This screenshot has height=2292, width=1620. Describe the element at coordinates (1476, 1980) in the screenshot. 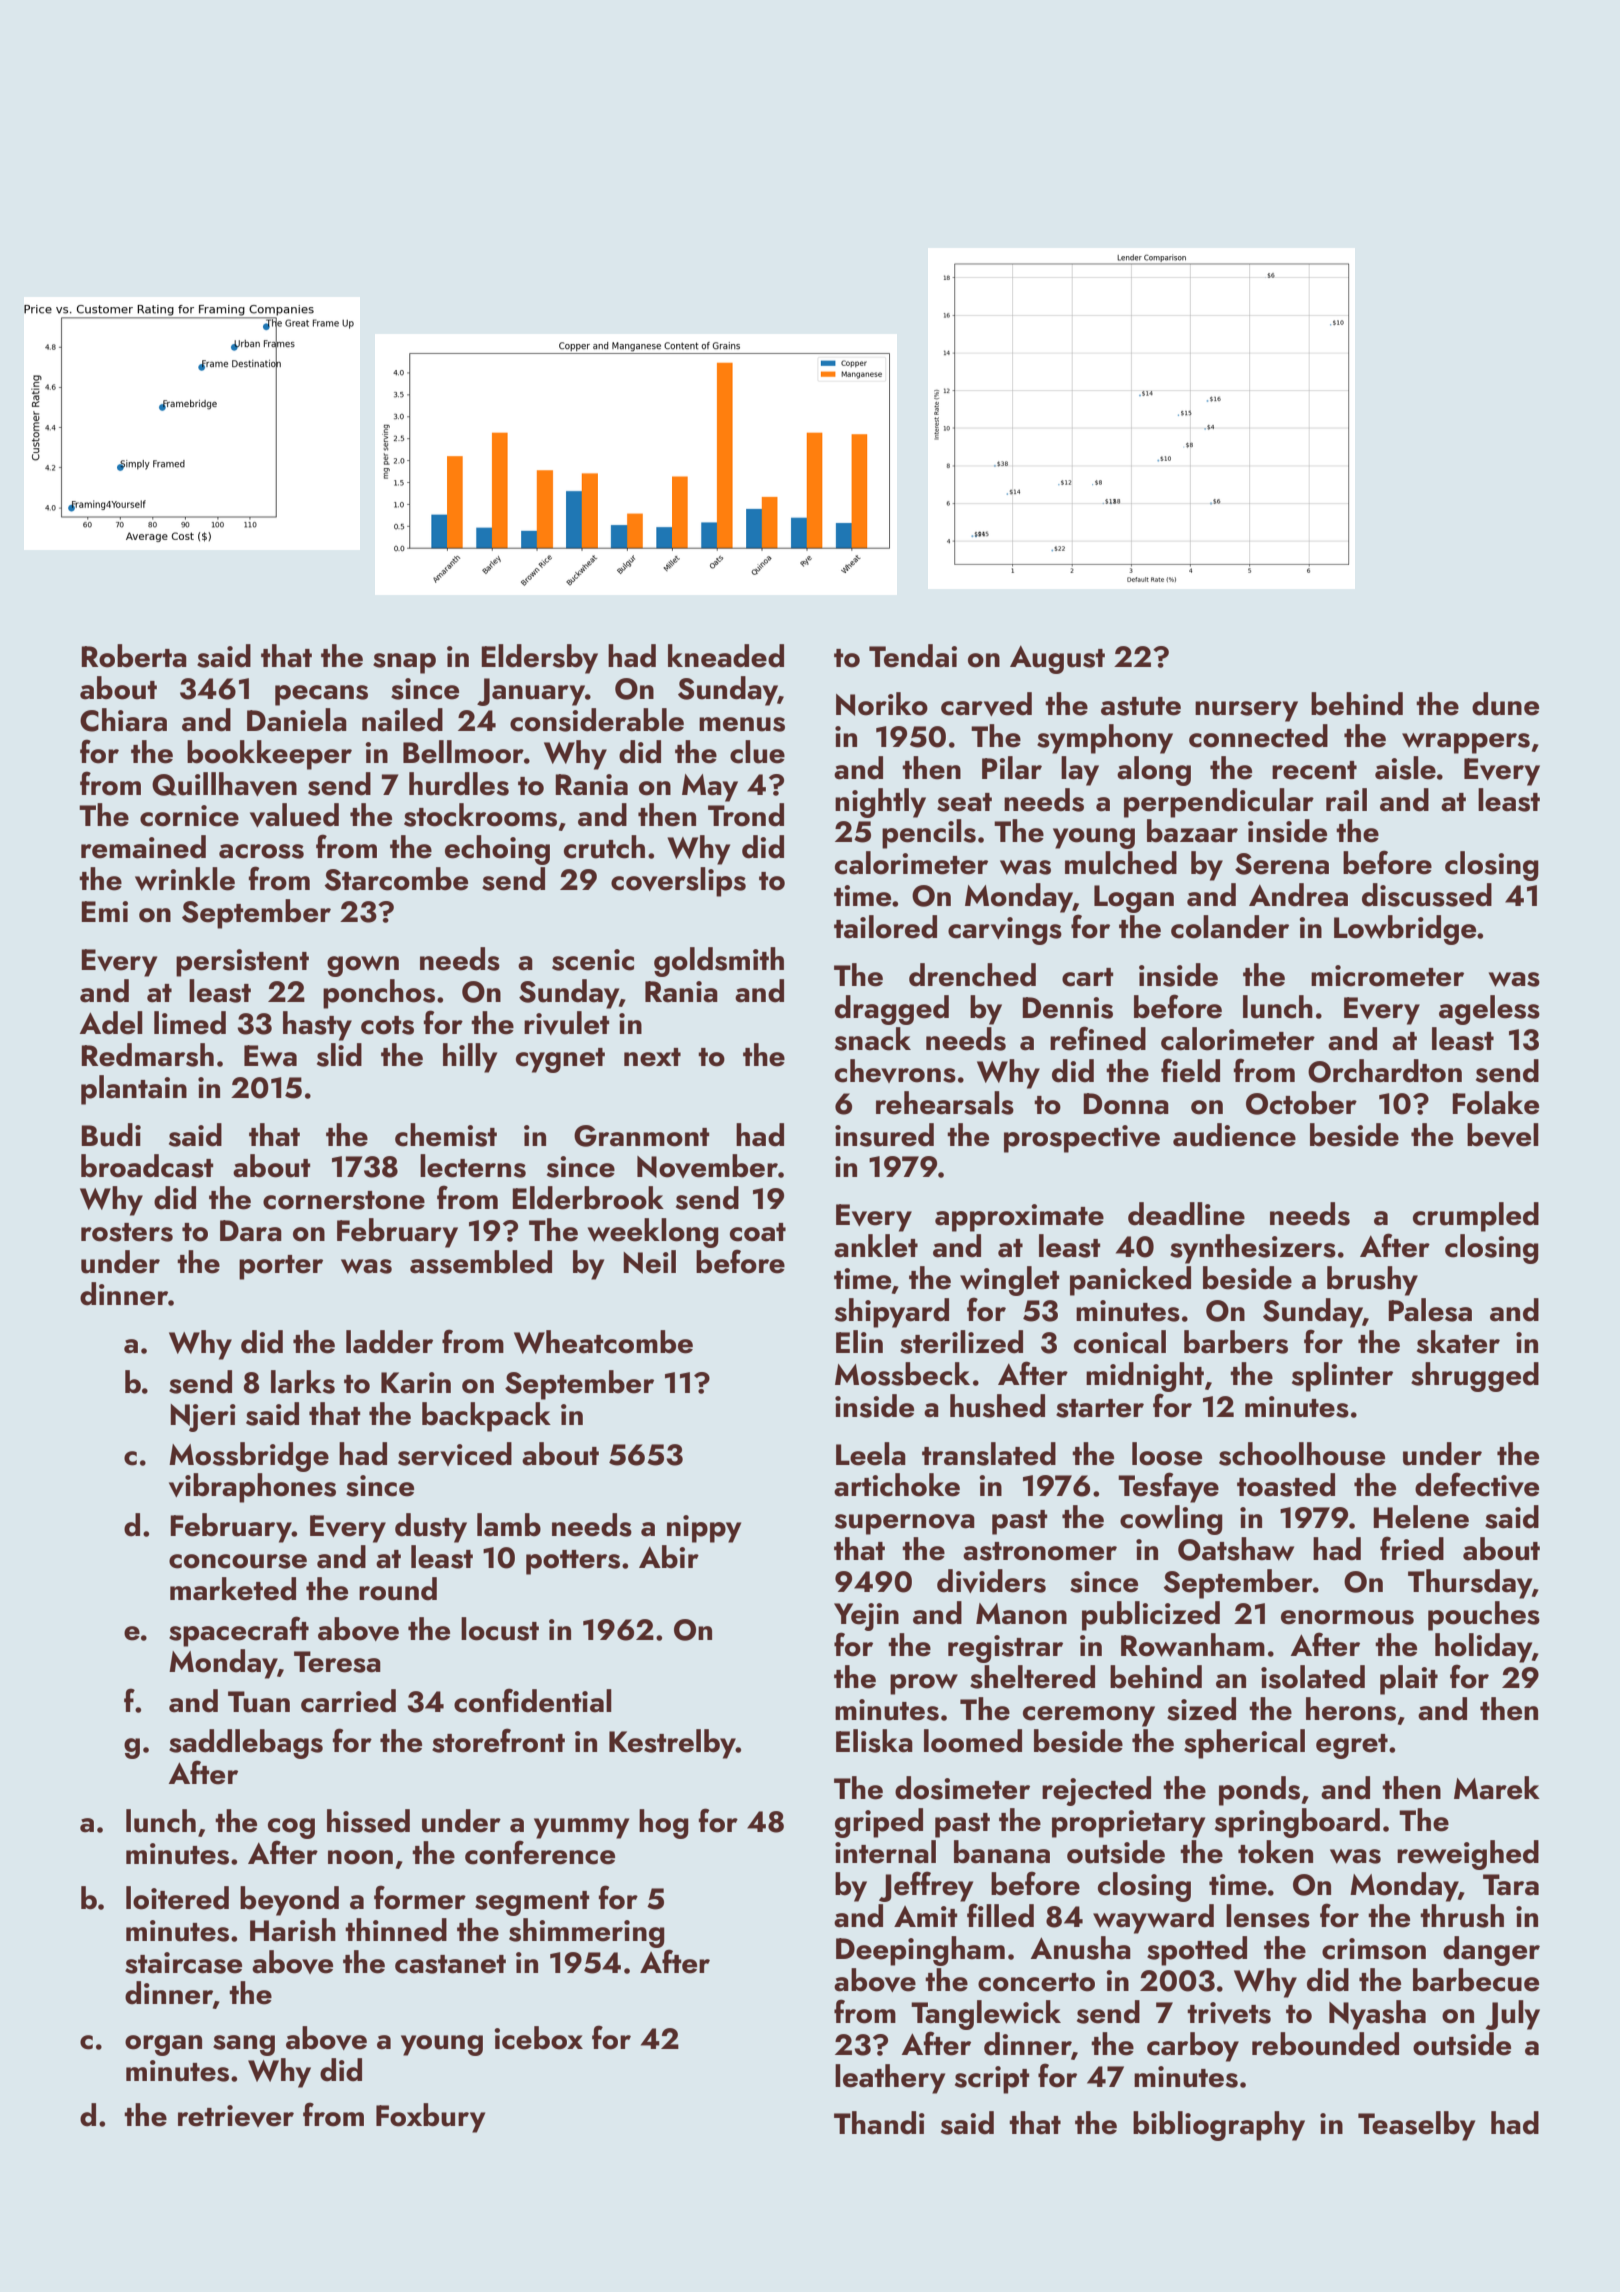

I see `barbecue` at that location.
